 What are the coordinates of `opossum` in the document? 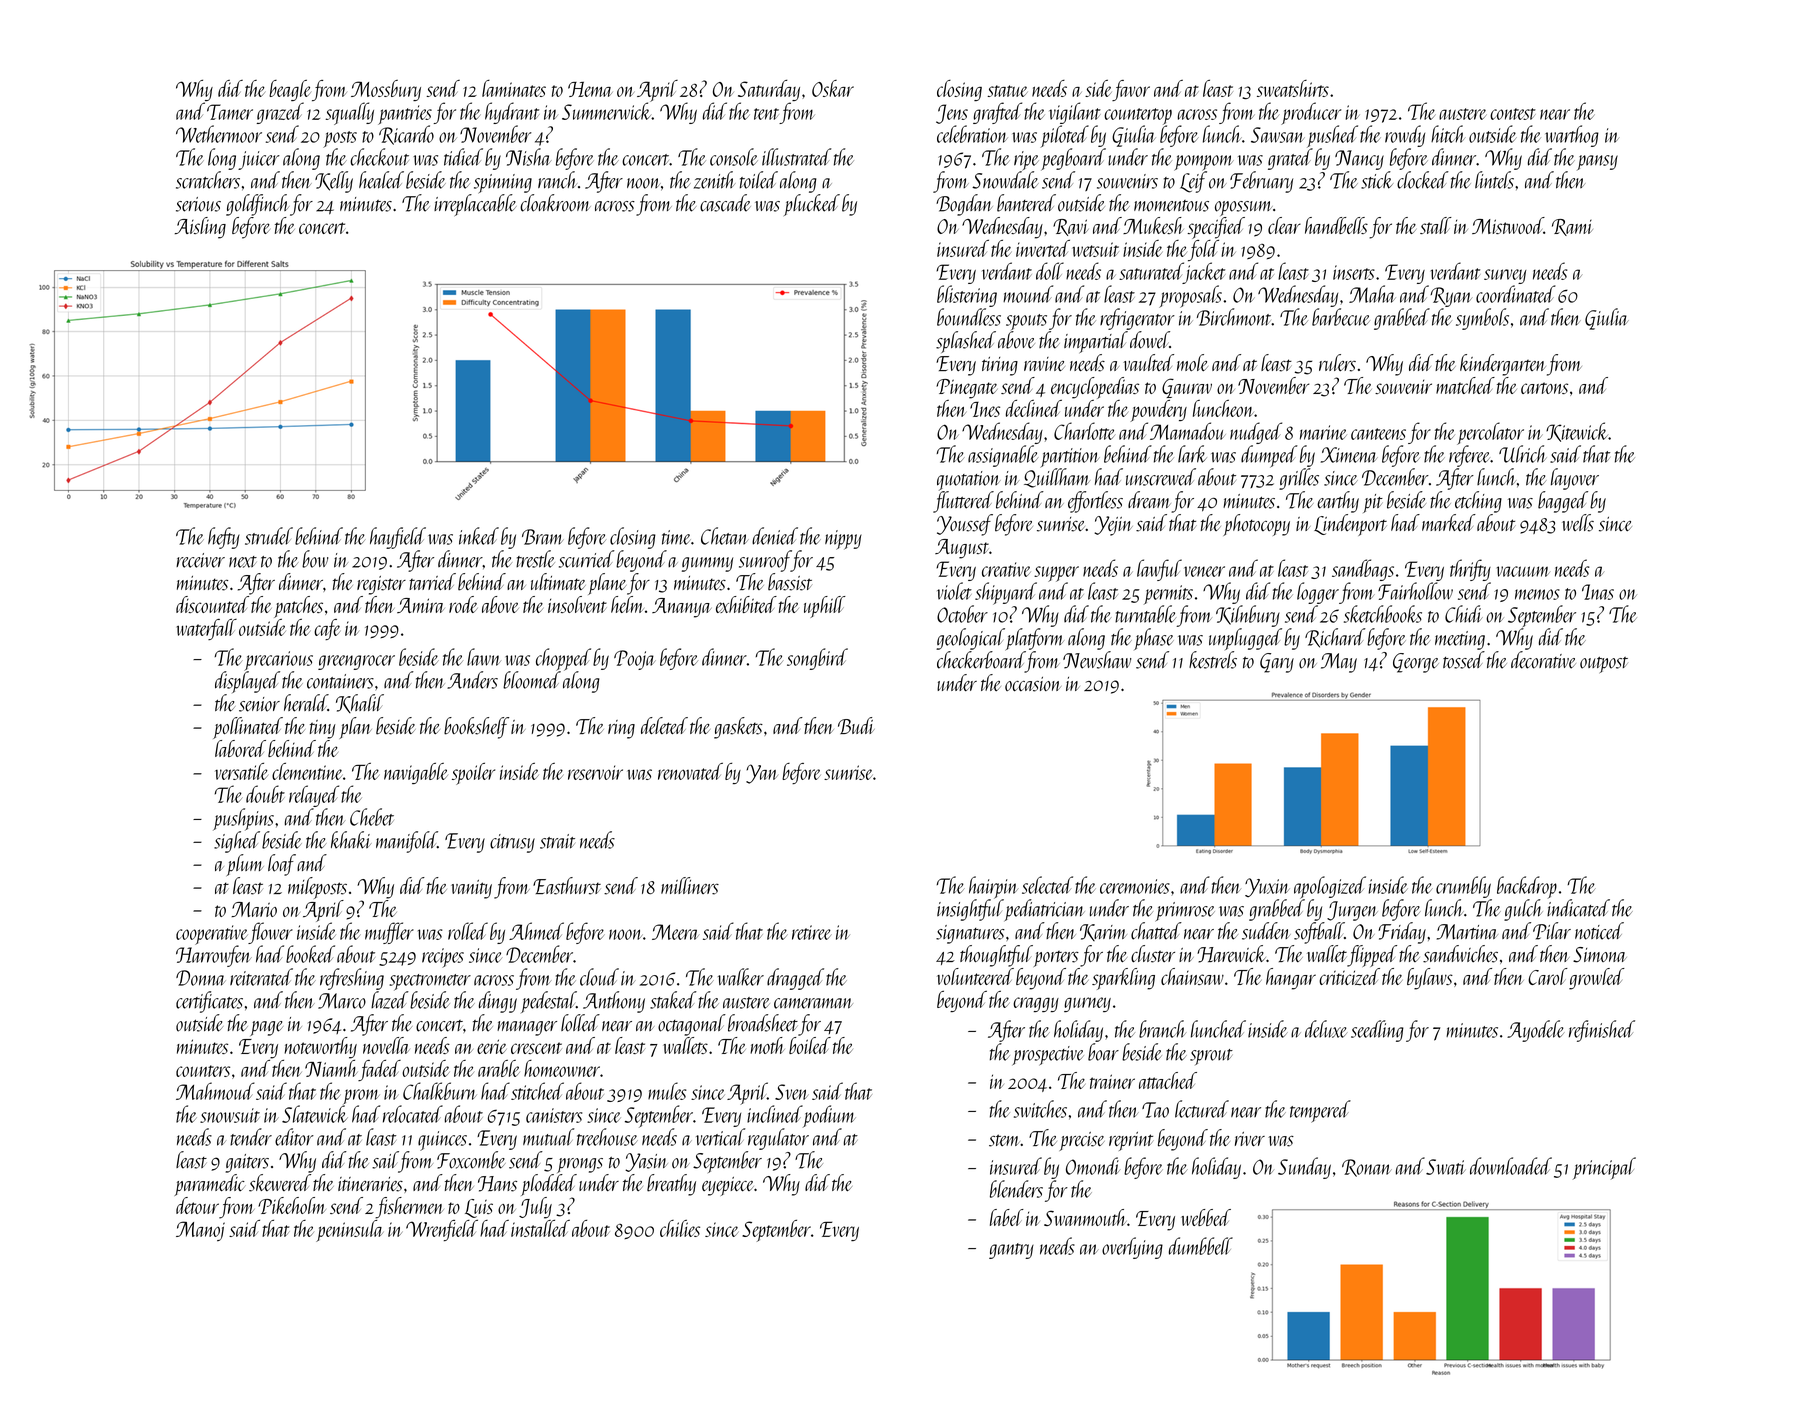 It's located at (1244, 208).
